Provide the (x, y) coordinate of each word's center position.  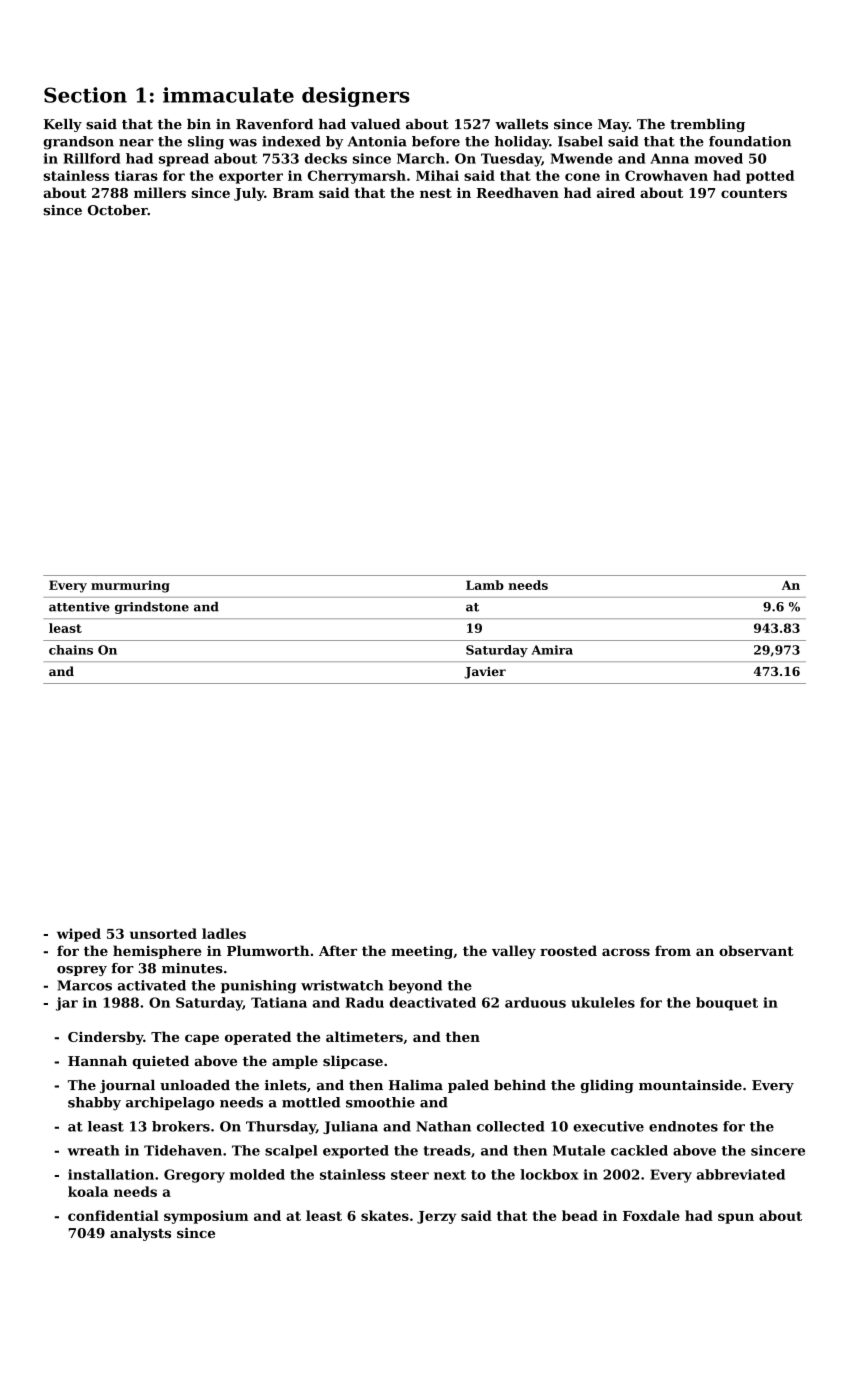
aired (616, 192)
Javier (485, 673)
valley (514, 952)
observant (756, 950)
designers (356, 97)
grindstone (152, 608)
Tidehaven (183, 1150)
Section (85, 95)
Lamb (485, 585)
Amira (552, 650)
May (613, 125)
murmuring (130, 586)
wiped (79, 935)
